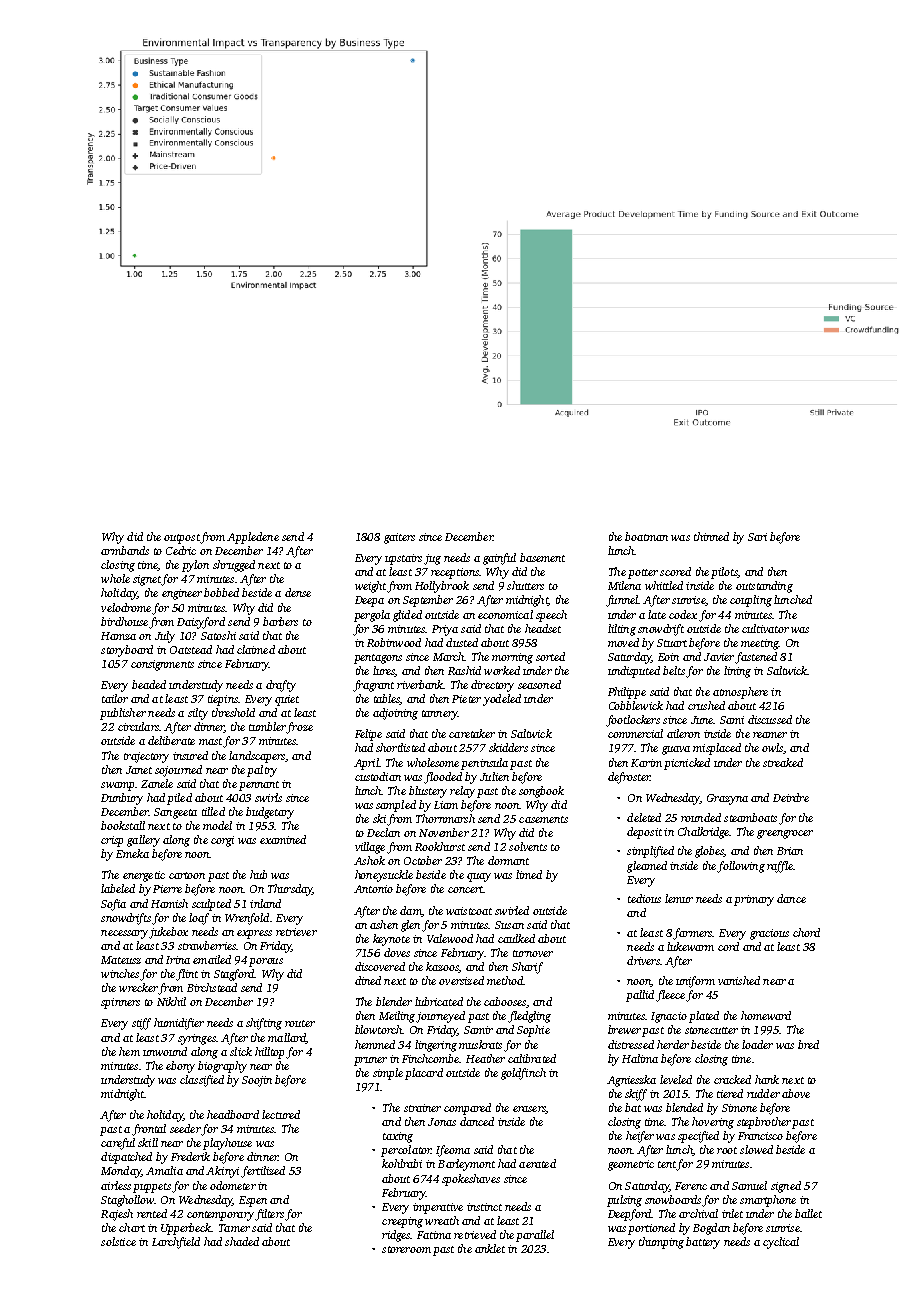  Describe the element at coordinates (399, 538) in the document. I see `gaiters` at that location.
